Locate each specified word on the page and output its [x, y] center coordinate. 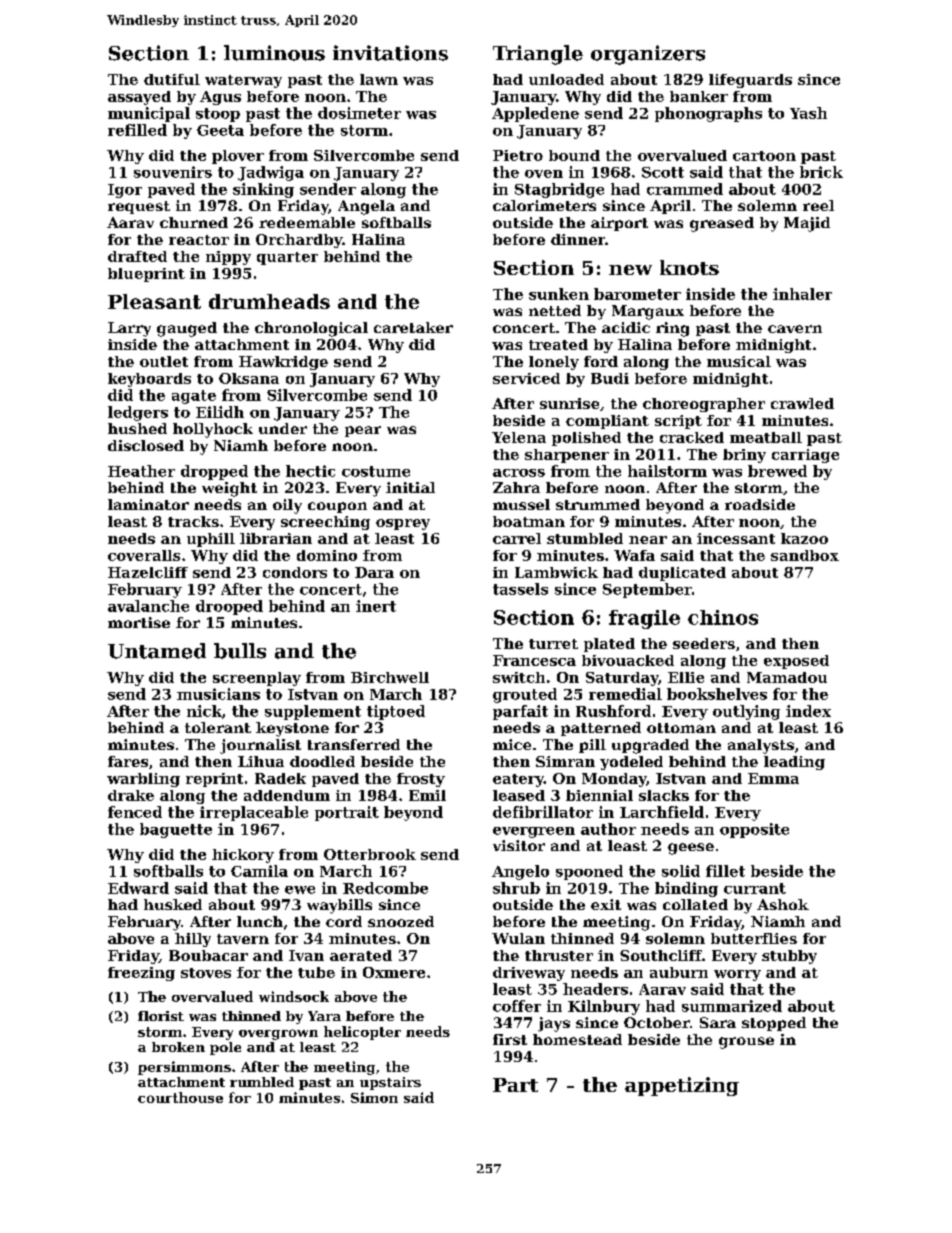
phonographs [708, 114]
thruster [559, 955]
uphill [211, 540]
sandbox [805, 555]
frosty [421, 780]
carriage [805, 456]
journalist [260, 746]
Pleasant [154, 301]
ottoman [681, 728]
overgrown [278, 1034]
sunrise [569, 403]
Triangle [538, 55]
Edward [138, 888]
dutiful [172, 79]
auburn [679, 972]
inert [376, 606]
